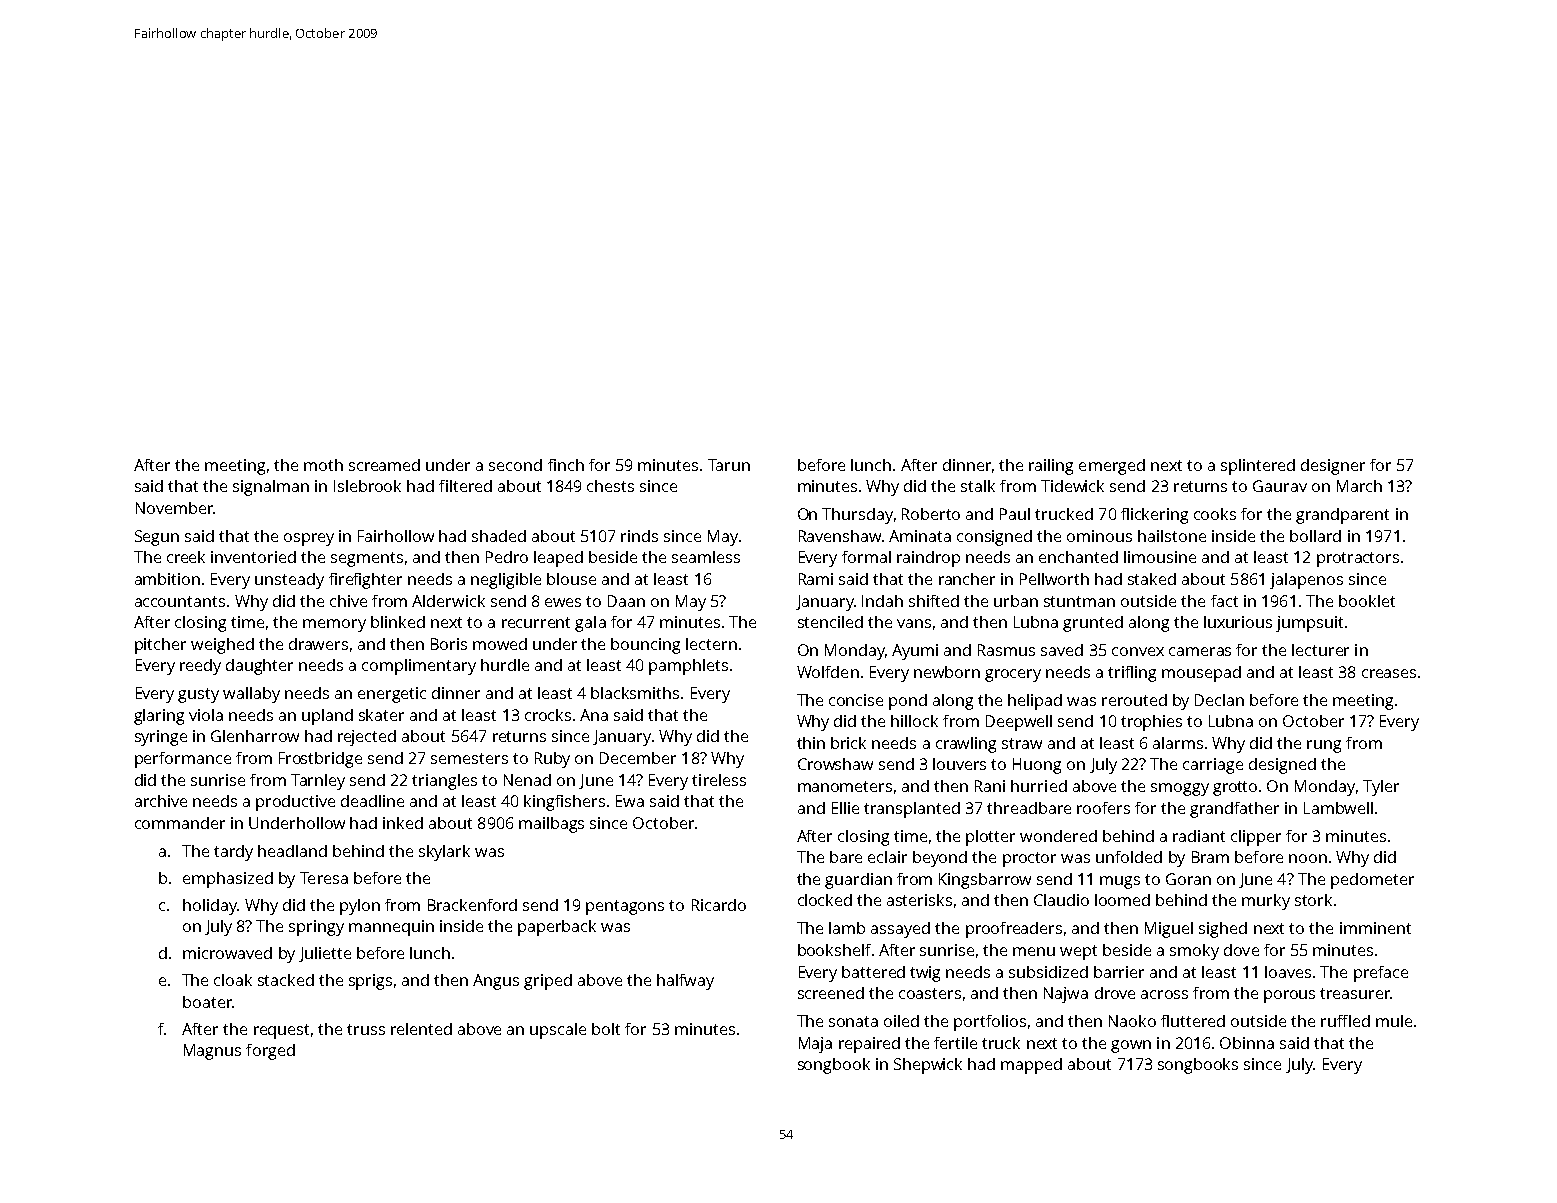  Describe the element at coordinates (270, 1052) in the image. I see `forged` at that location.
